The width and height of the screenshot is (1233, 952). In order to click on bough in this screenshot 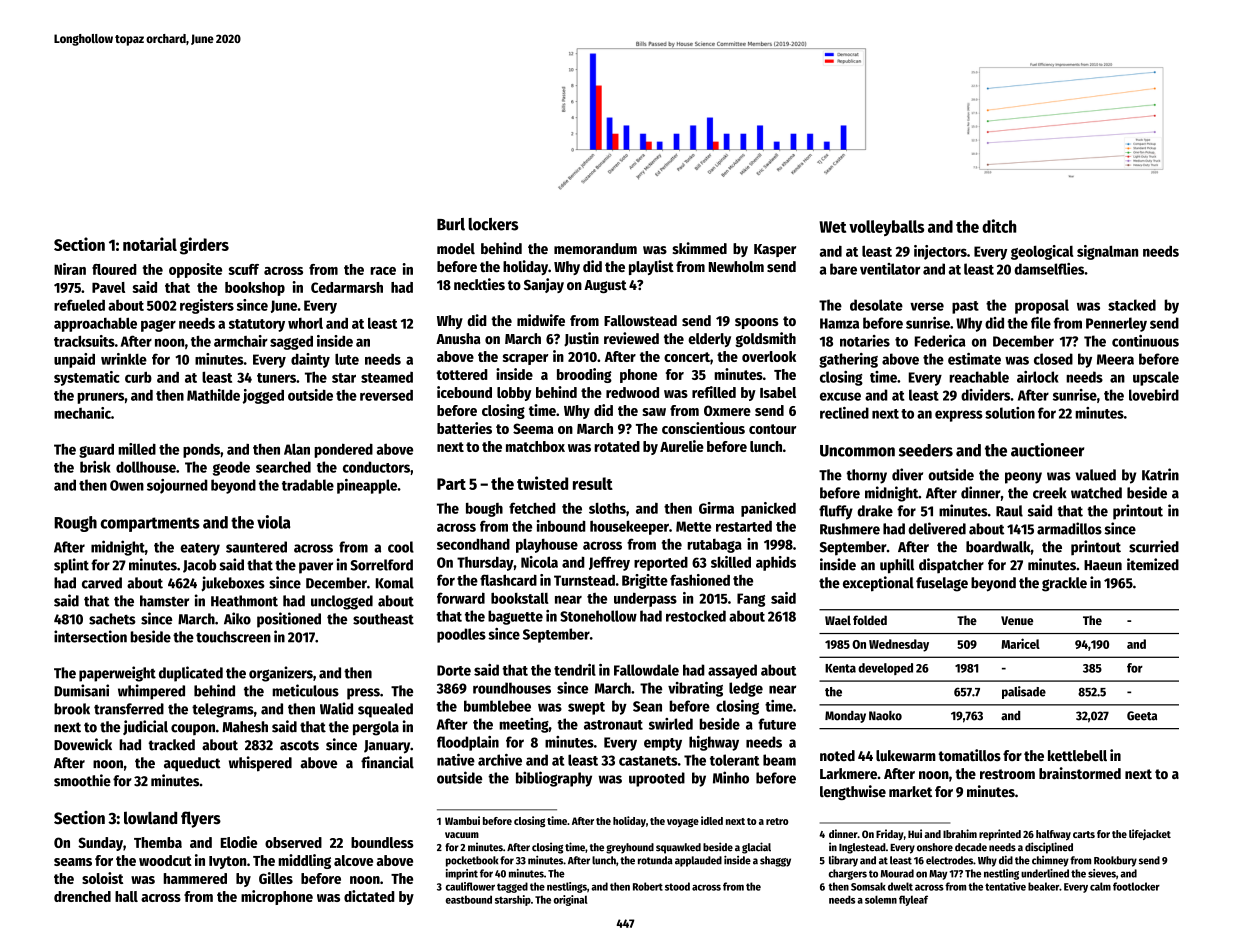, I will do `click(484, 510)`.
